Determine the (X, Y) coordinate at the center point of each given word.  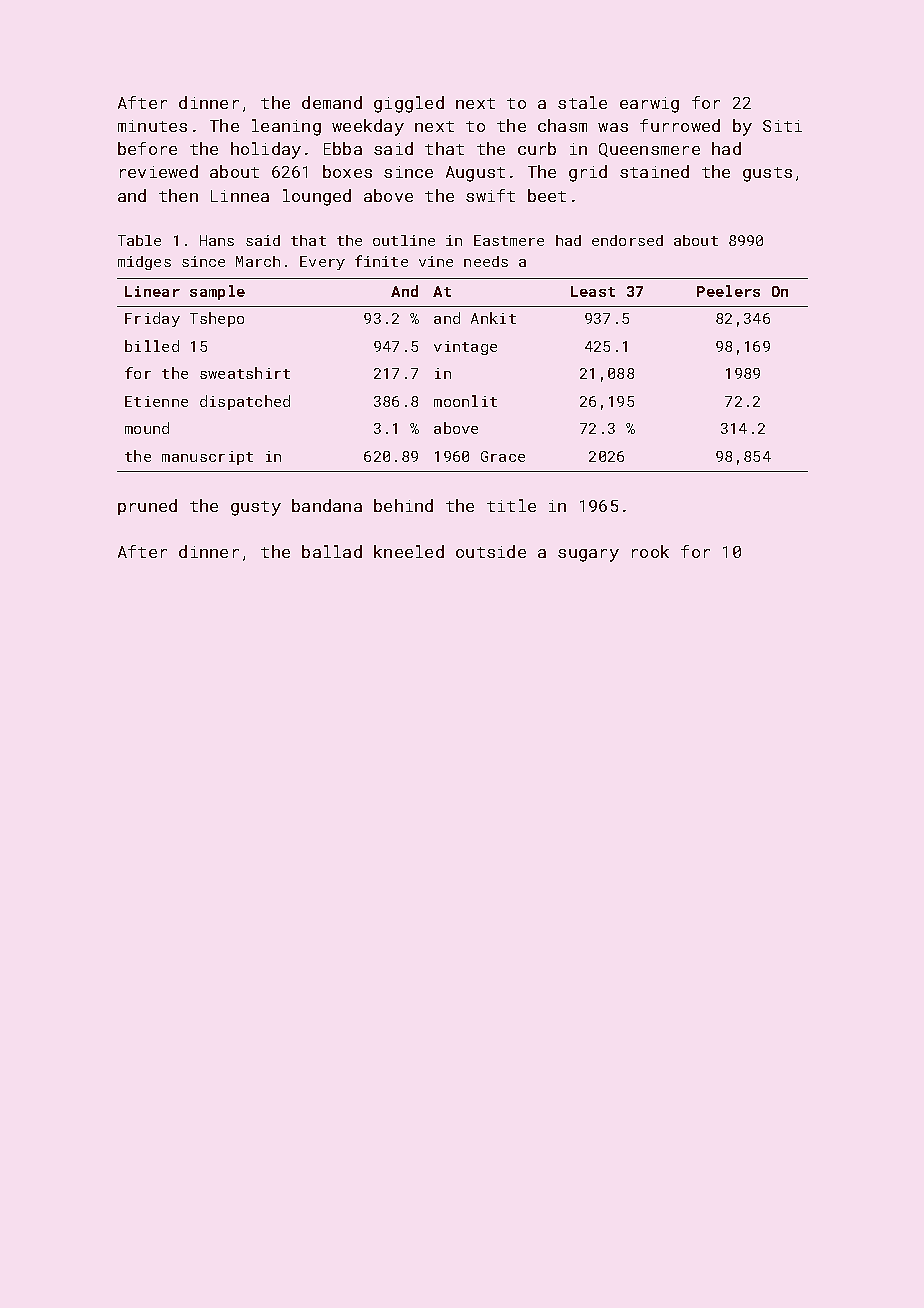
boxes (347, 171)
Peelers (728, 291)
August (475, 174)
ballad (332, 551)
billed (152, 346)
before (147, 148)
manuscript (207, 458)
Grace (503, 456)
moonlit (465, 401)
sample (217, 292)
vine (436, 261)
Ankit (493, 318)
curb (537, 148)
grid (588, 173)
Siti (782, 126)
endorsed (627, 240)
